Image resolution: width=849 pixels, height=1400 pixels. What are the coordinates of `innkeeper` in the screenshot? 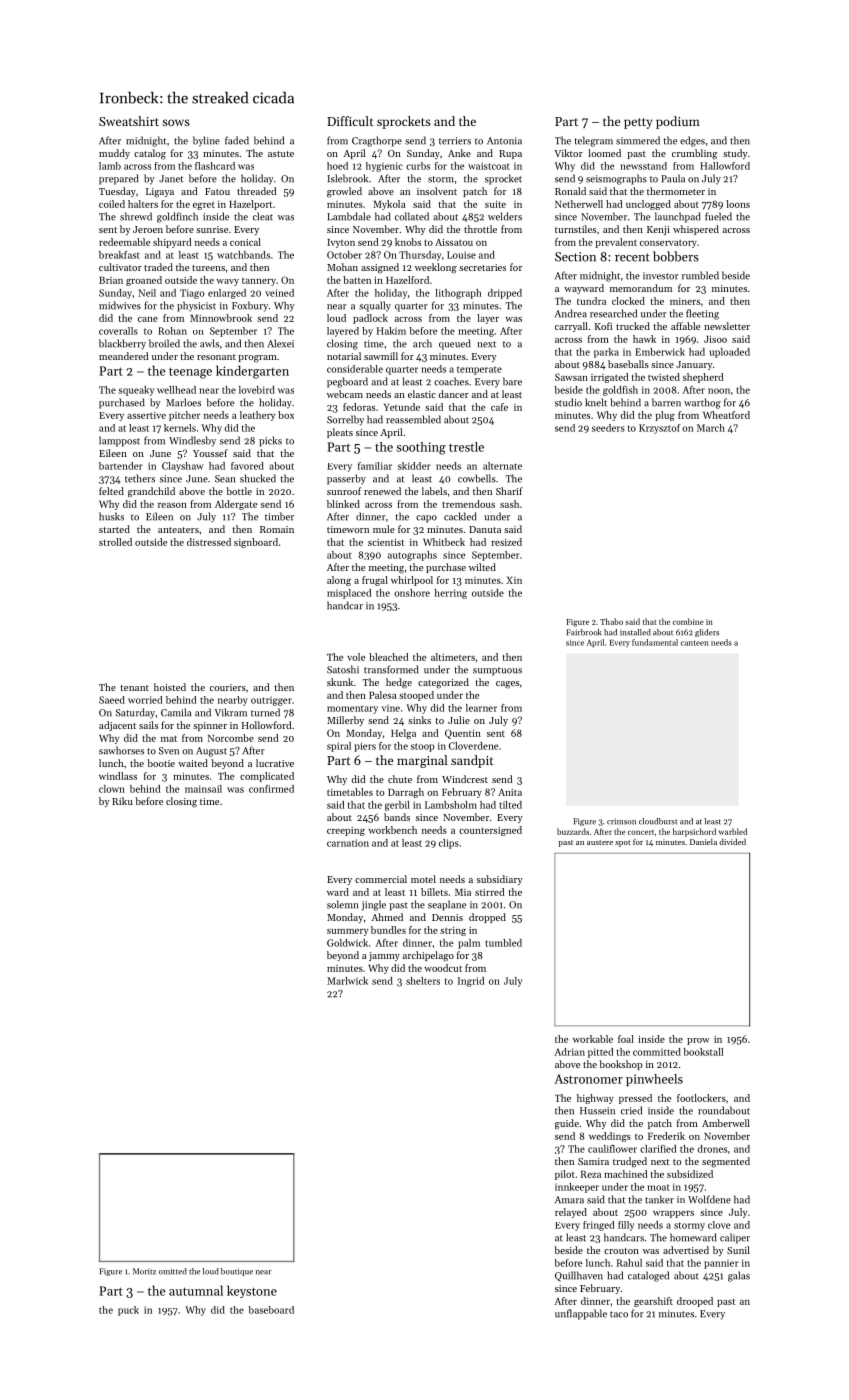 It's located at (577, 1188).
